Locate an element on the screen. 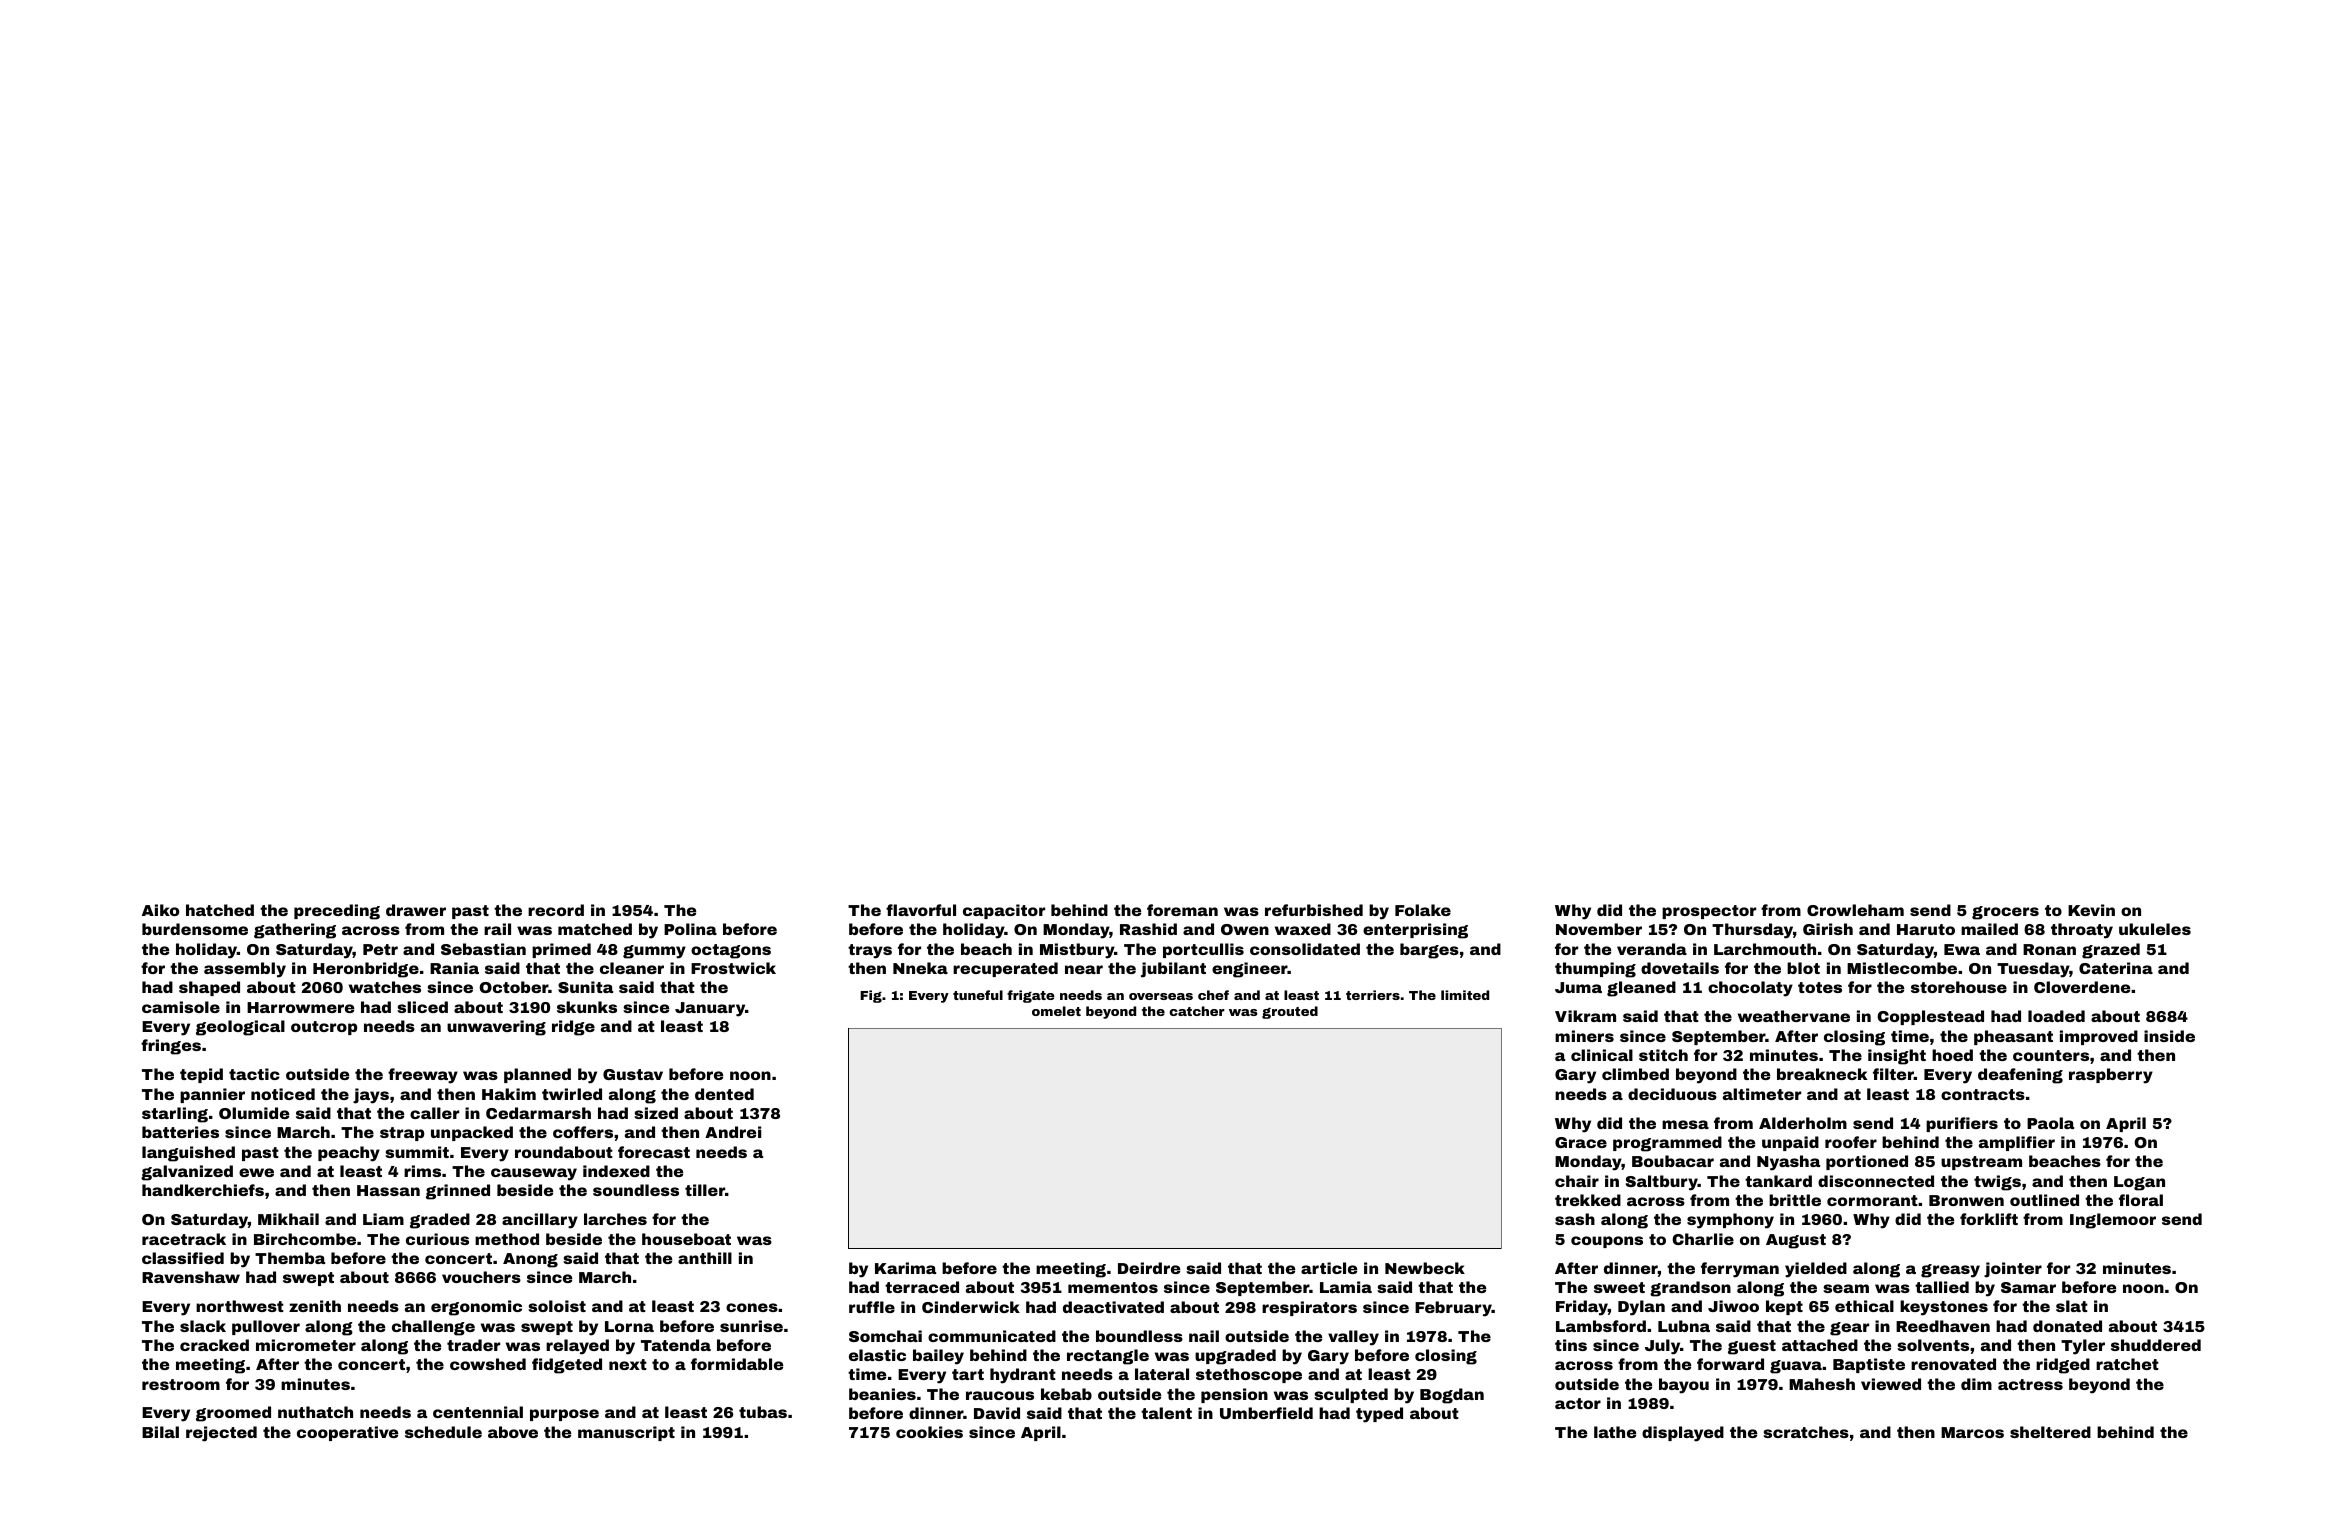  talent is located at coordinates (1166, 1413).
